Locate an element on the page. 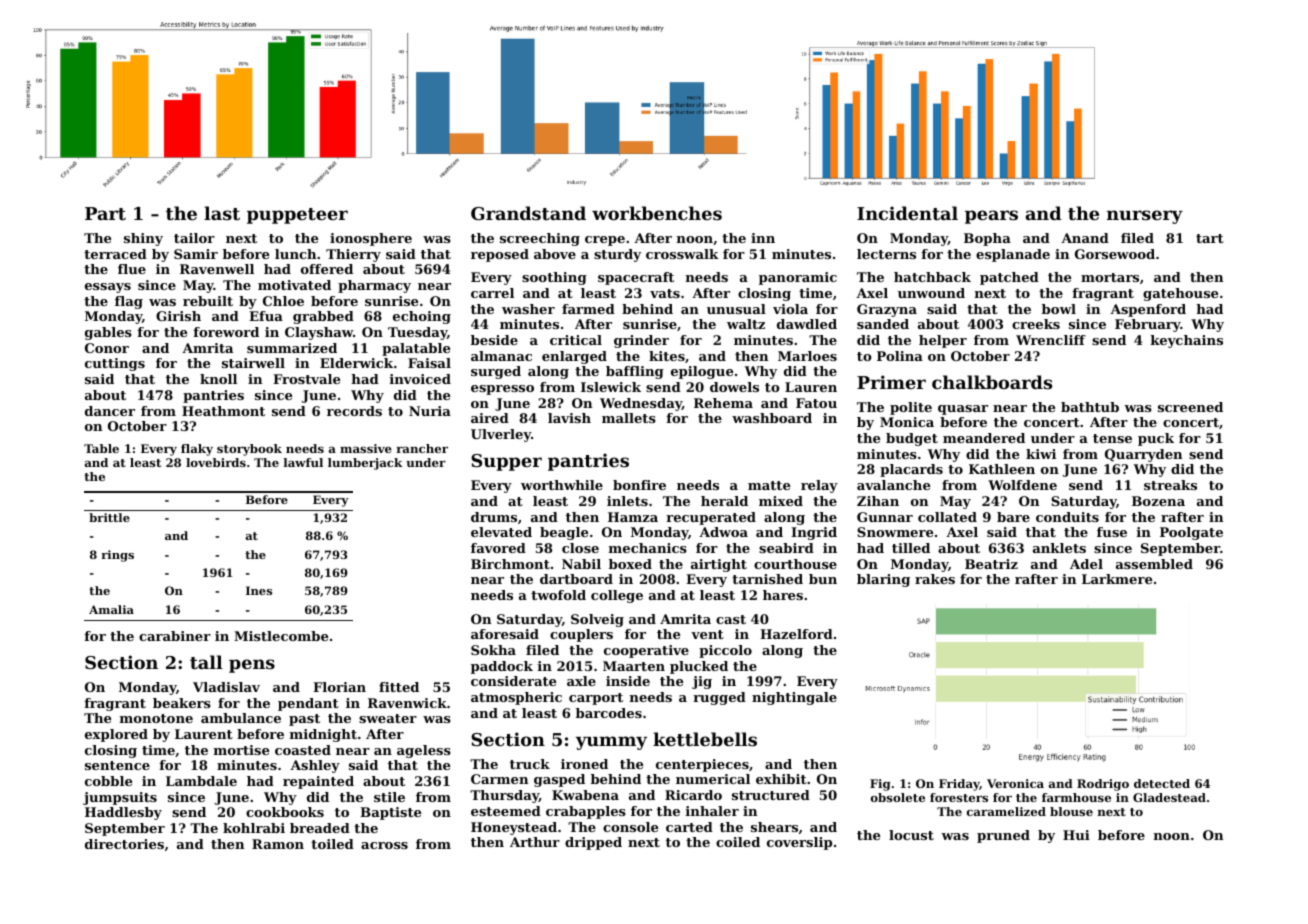  last is located at coordinates (222, 213).
